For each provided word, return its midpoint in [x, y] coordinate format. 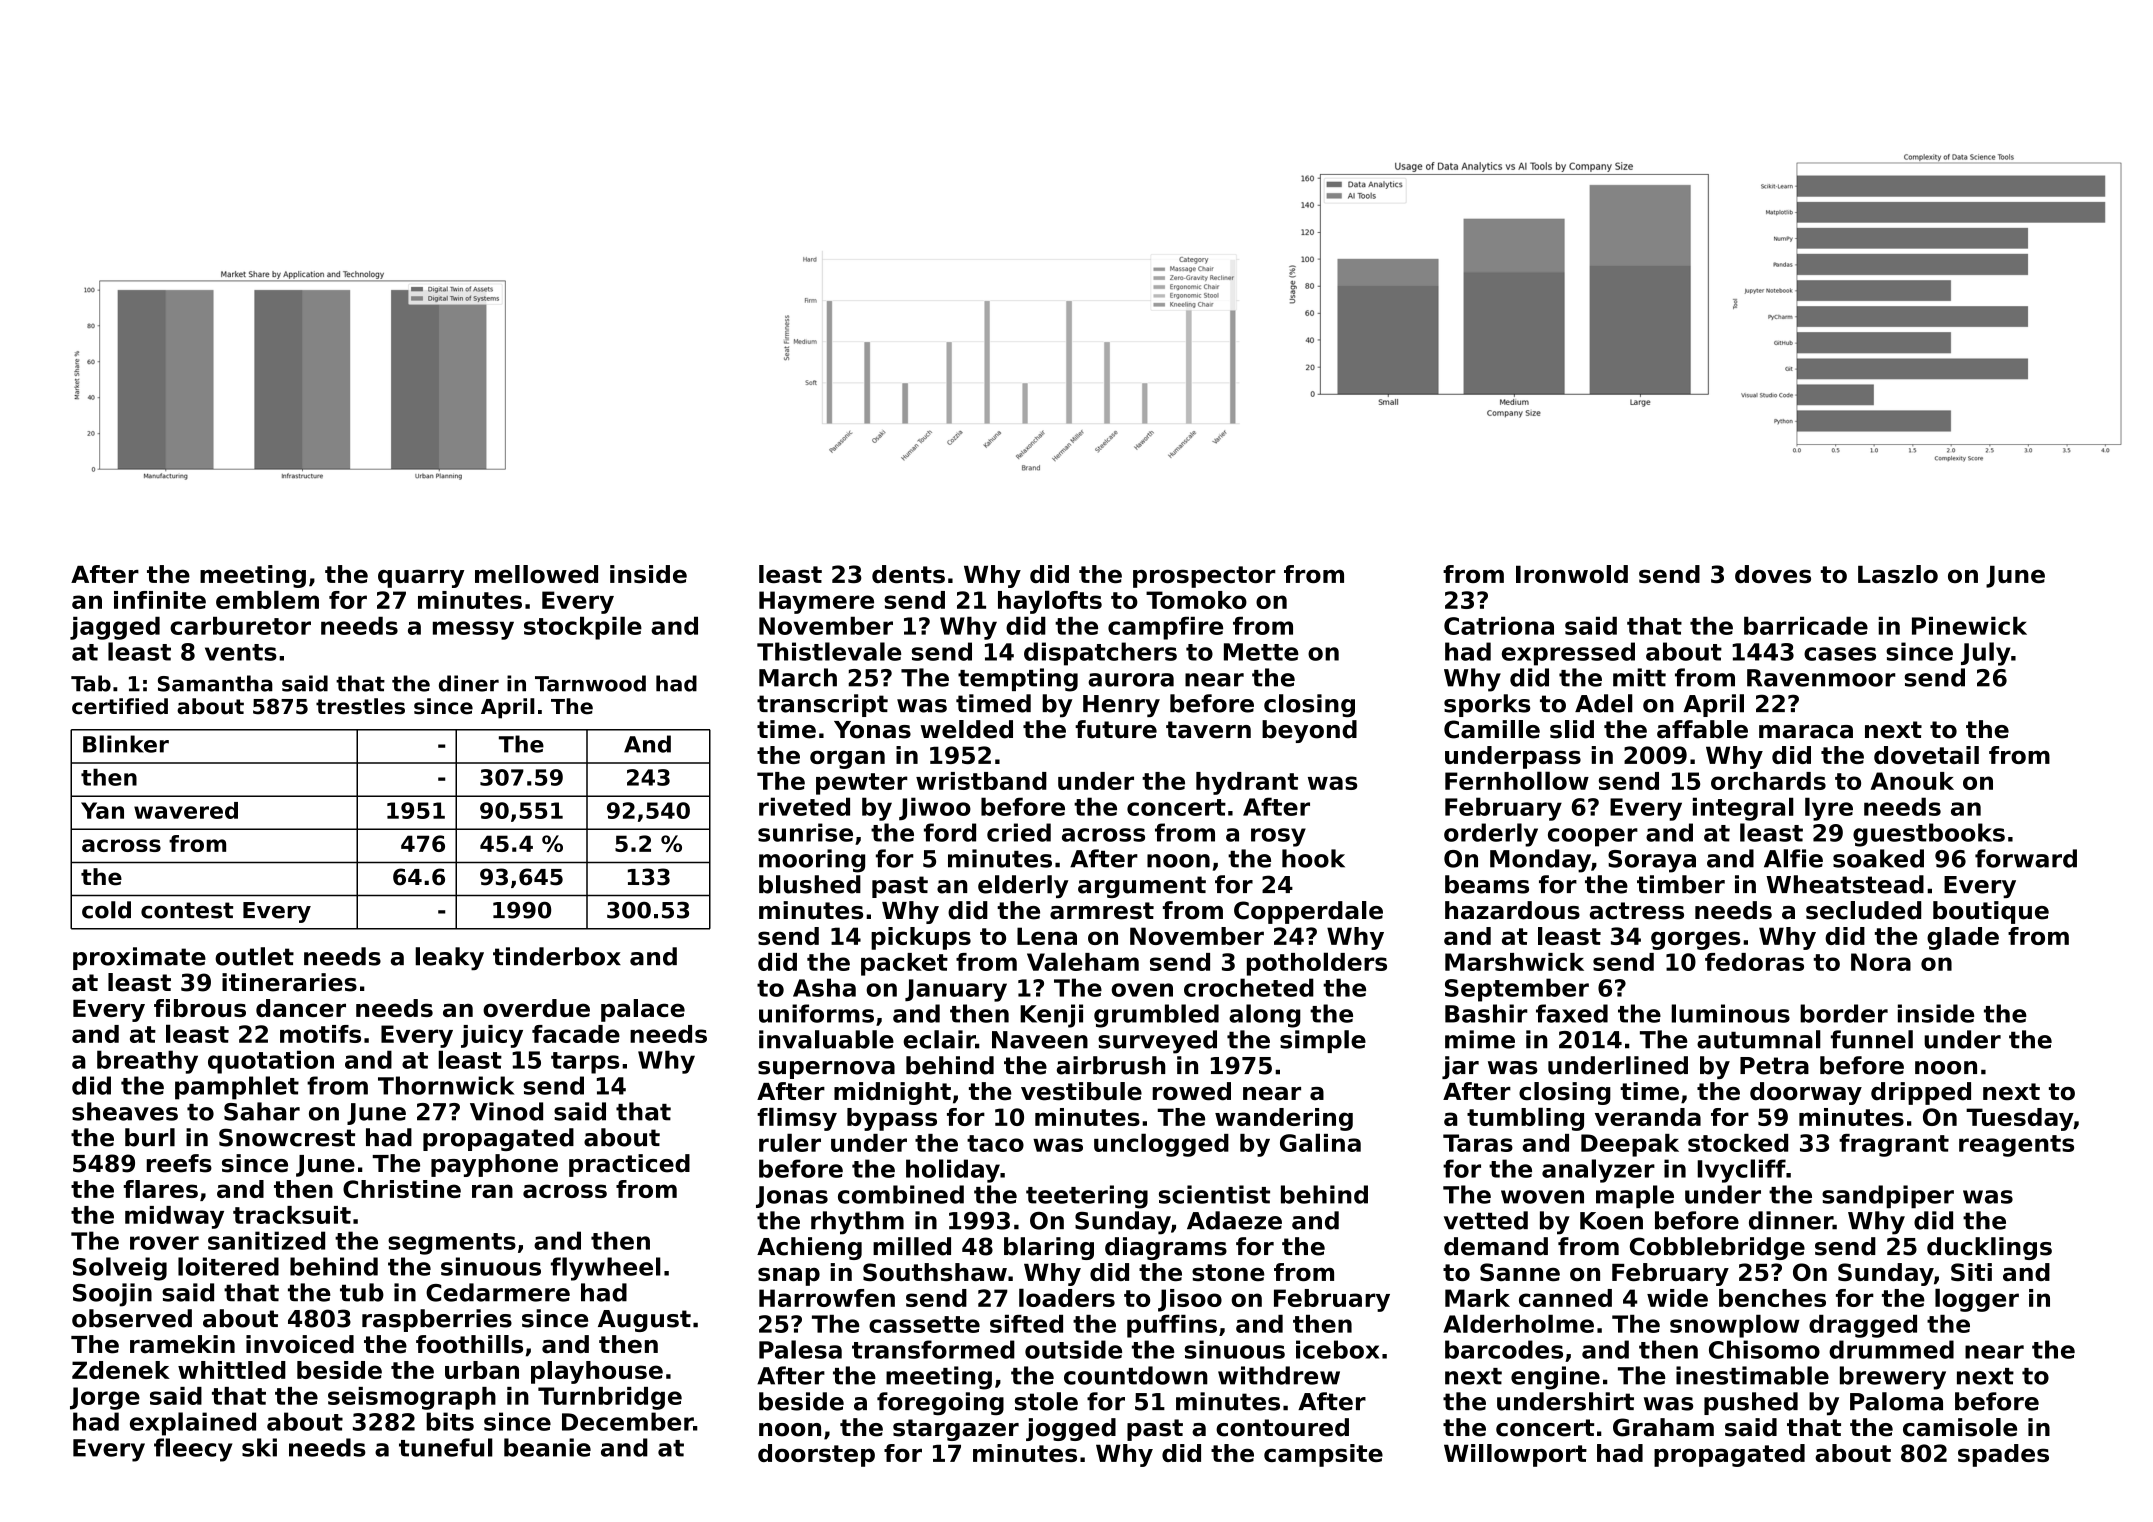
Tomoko [1196, 600]
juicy [492, 1036]
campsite [1323, 1455]
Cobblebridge [1717, 1248]
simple [1323, 1041]
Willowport [1515, 1455]
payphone [494, 1165]
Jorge [105, 1398]
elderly [1023, 886]
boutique [1991, 912]
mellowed [536, 574]
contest [187, 910]
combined [901, 1194]
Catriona [1499, 626]
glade [1963, 938]
